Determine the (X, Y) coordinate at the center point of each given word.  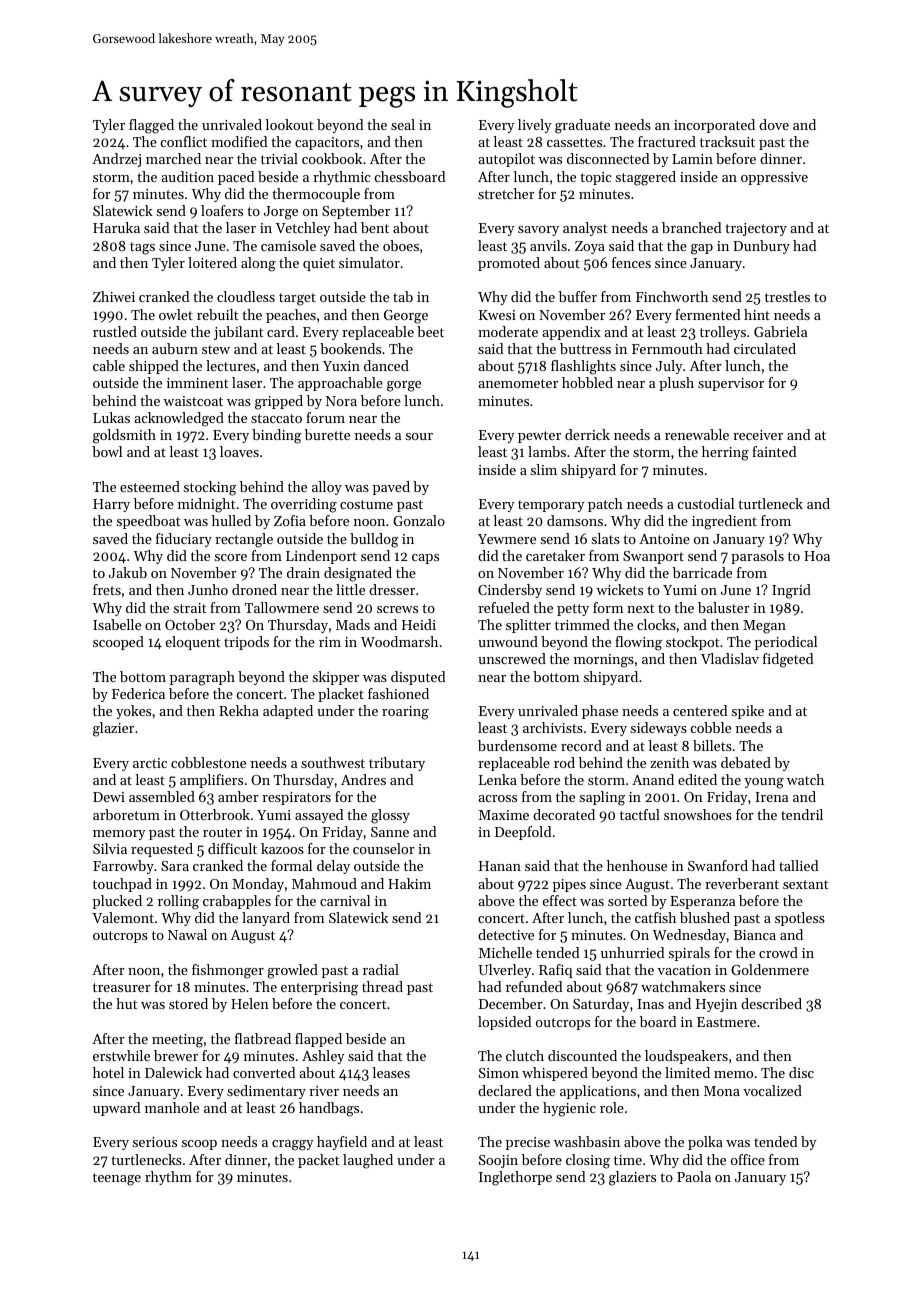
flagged (151, 126)
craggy (293, 1145)
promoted (509, 264)
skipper (336, 678)
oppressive (774, 178)
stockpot (693, 643)
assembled (162, 796)
